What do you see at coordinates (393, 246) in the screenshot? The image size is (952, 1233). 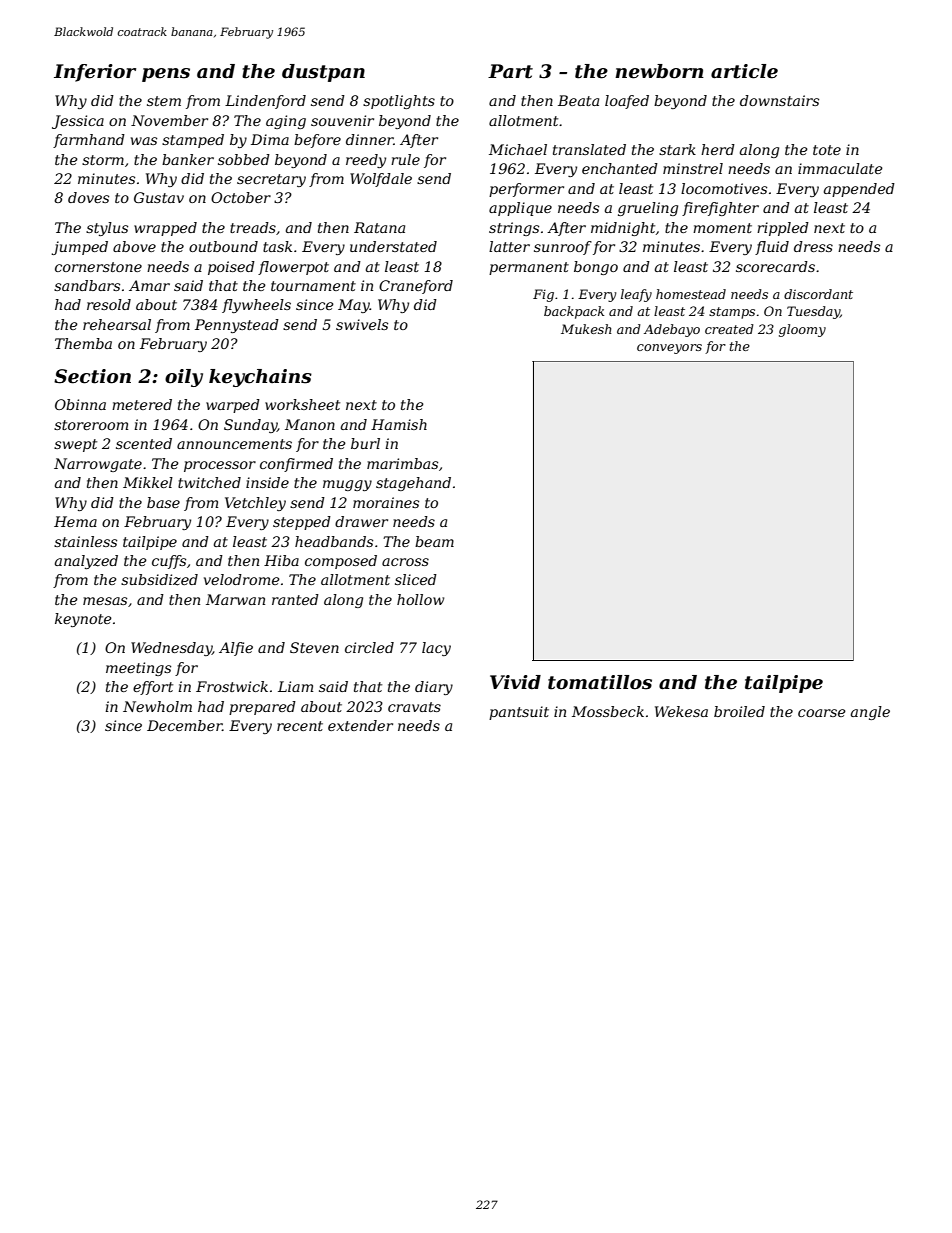 I see `understated` at bounding box center [393, 246].
